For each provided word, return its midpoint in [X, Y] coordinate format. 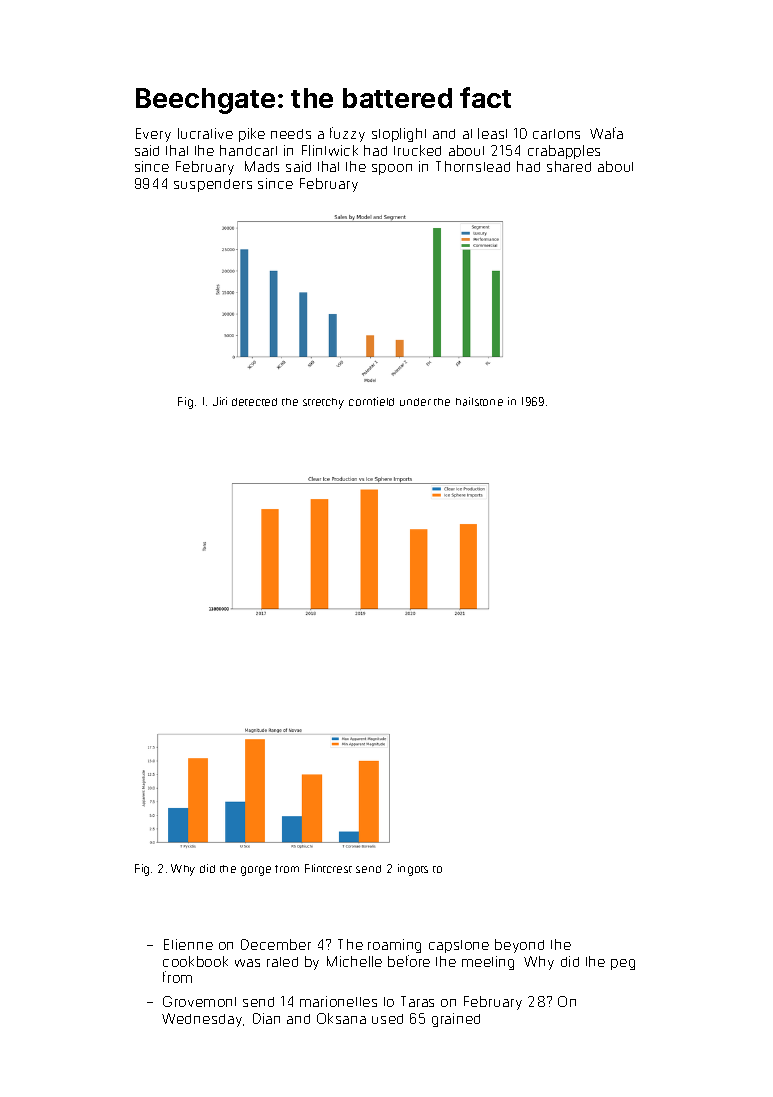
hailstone [479, 401]
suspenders [213, 185]
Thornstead [473, 166]
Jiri [220, 401]
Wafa [606, 133]
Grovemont [199, 1001]
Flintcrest [328, 868]
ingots [413, 870]
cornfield [371, 401]
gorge [256, 871]
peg [623, 964]
